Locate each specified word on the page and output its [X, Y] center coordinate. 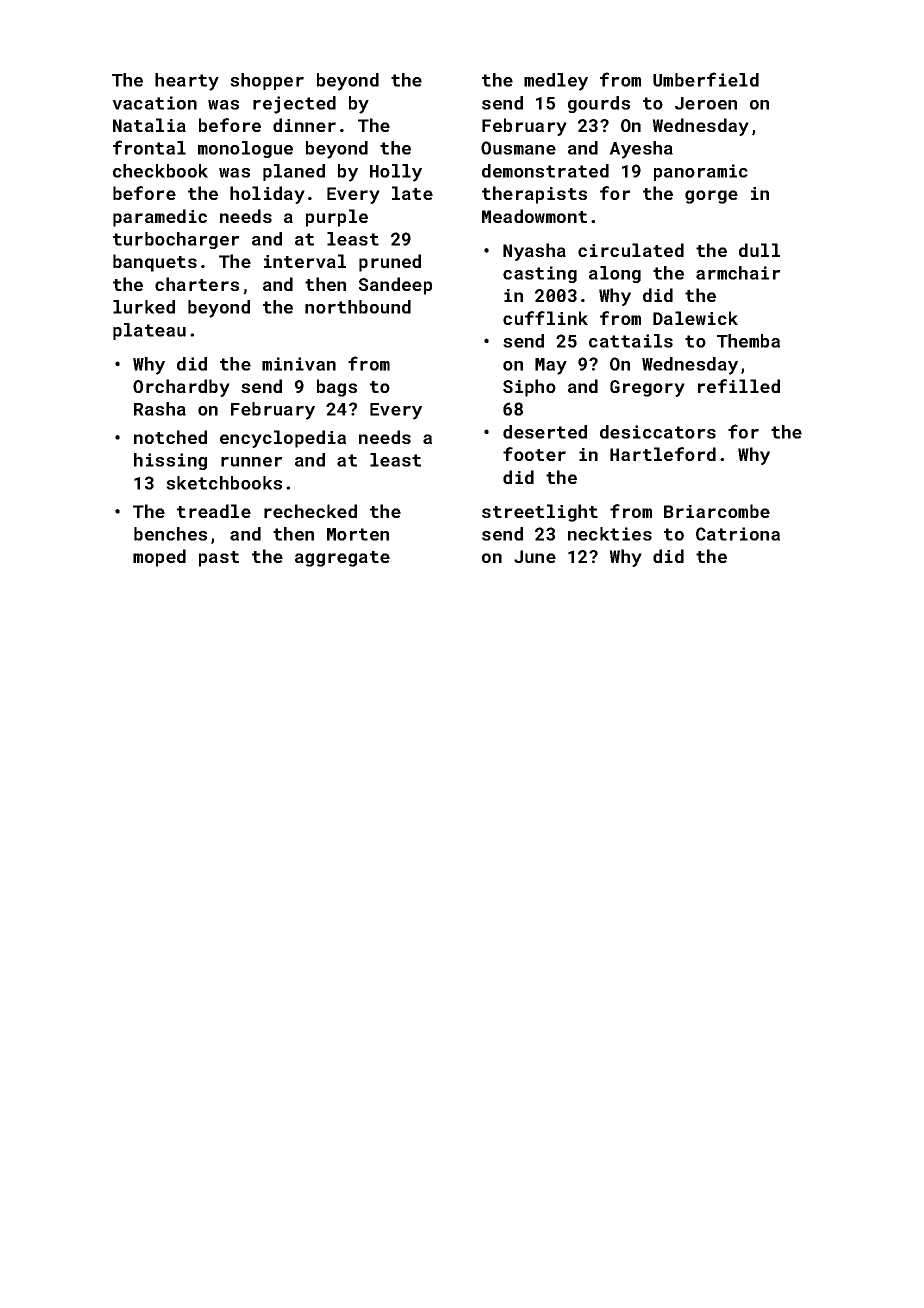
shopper [267, 81]
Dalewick [695, 318]
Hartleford [663, 454]
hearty [187, 82]
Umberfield [706, 79]
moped [159, 558]
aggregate [342, 559]
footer [534, 454]
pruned [390, 263]
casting [540, 274]
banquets [155, 263]
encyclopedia [283, 439]
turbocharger [176, 240]
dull [759, 250]
